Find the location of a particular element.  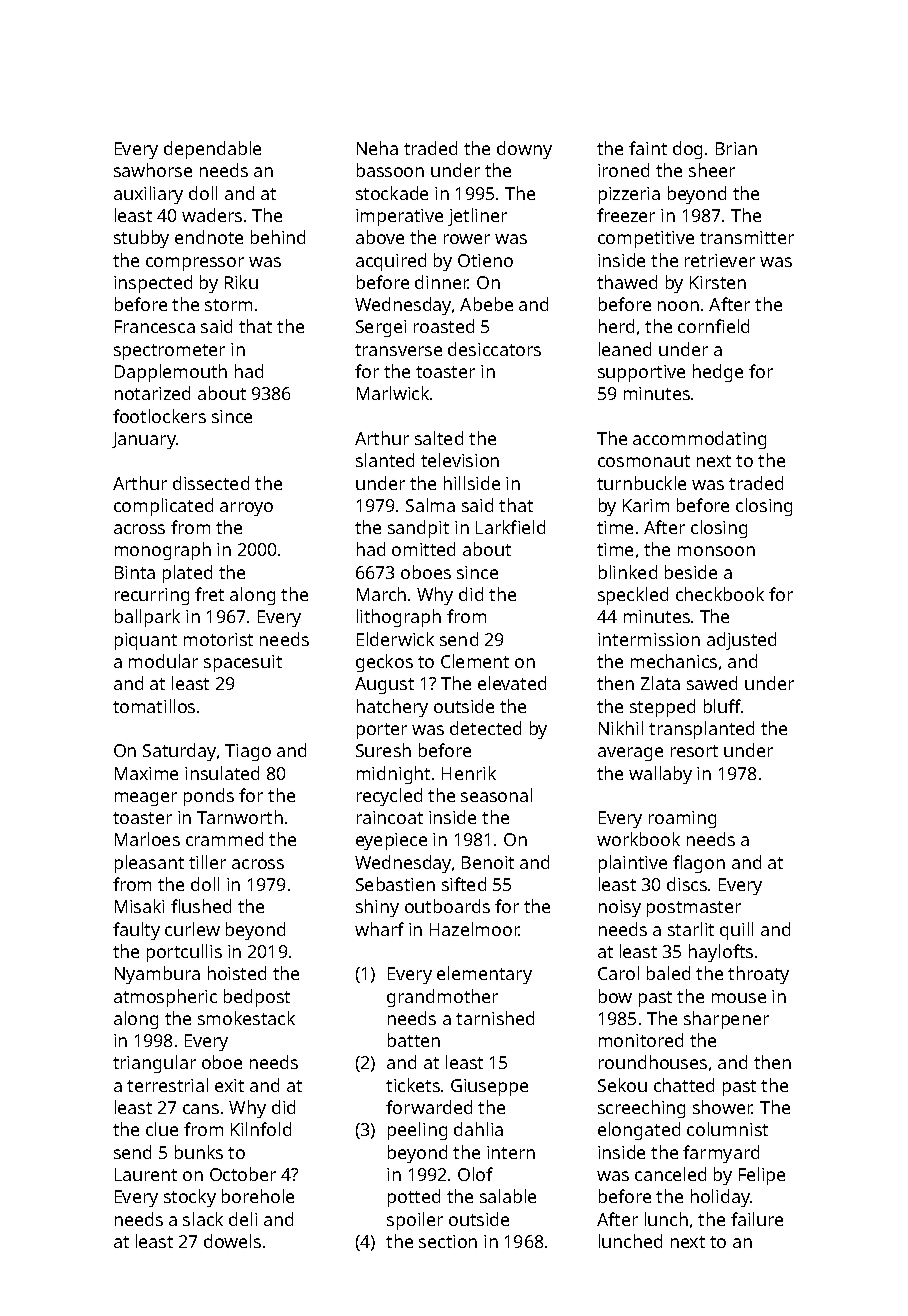

mouse is located at coordinates (739, 998).
